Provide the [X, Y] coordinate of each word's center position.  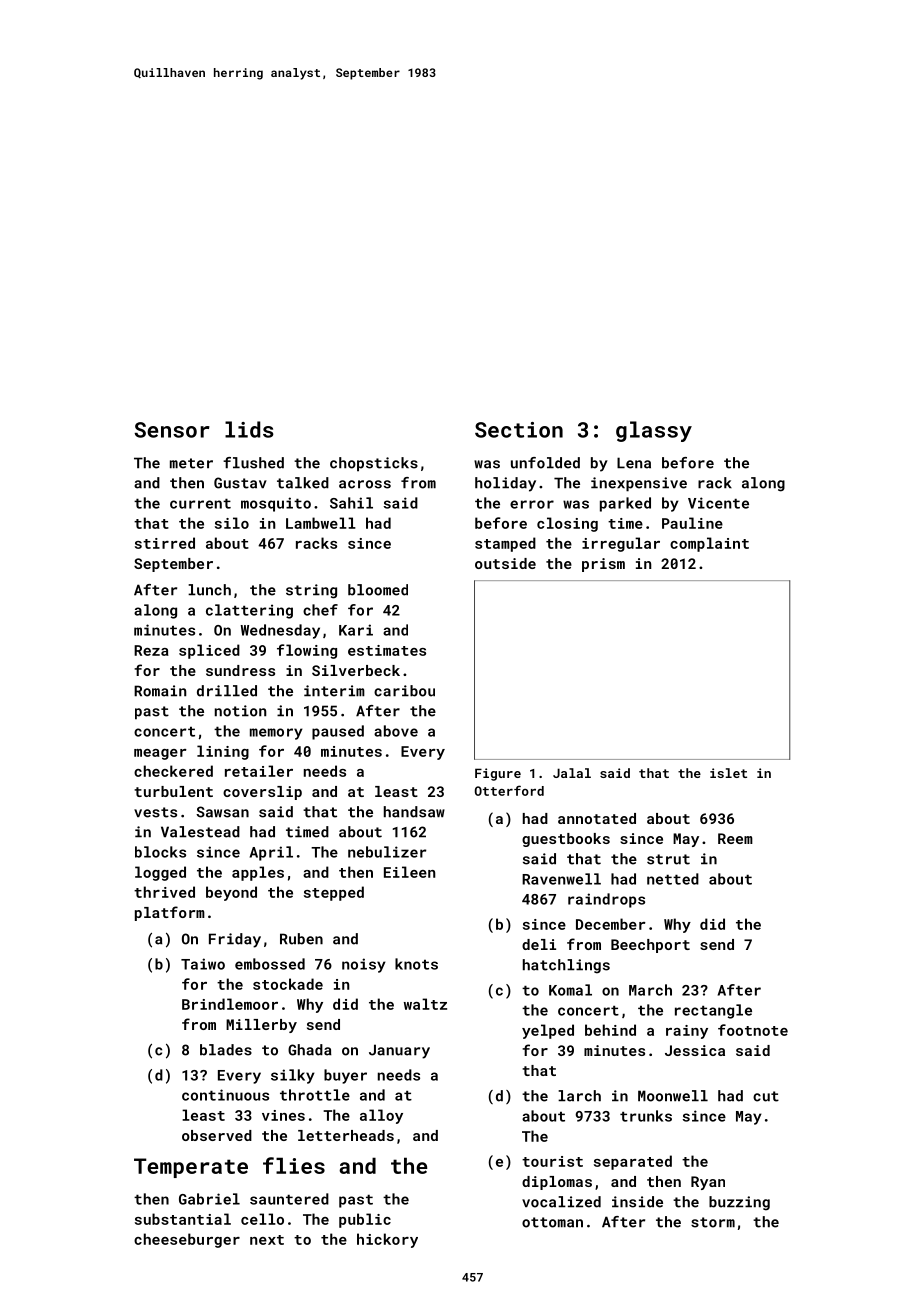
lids [249, 429]
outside [505, 563]
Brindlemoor [230, 1004]
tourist [552, 1161]
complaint [709, 544]
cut [766, 1096]
